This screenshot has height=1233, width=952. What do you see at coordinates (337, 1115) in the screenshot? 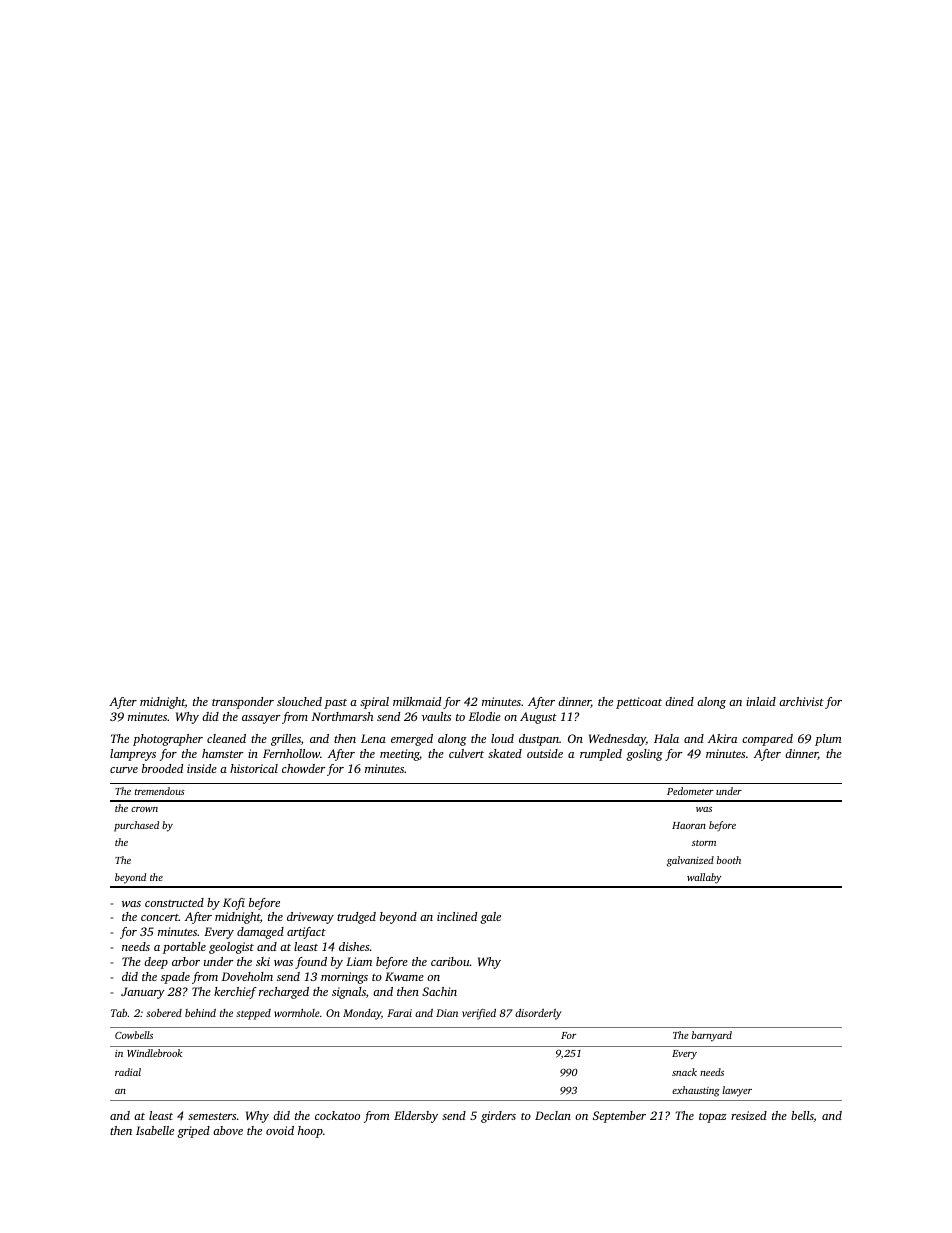
I see `cockatoo` at bounding box center [337, 1115].
